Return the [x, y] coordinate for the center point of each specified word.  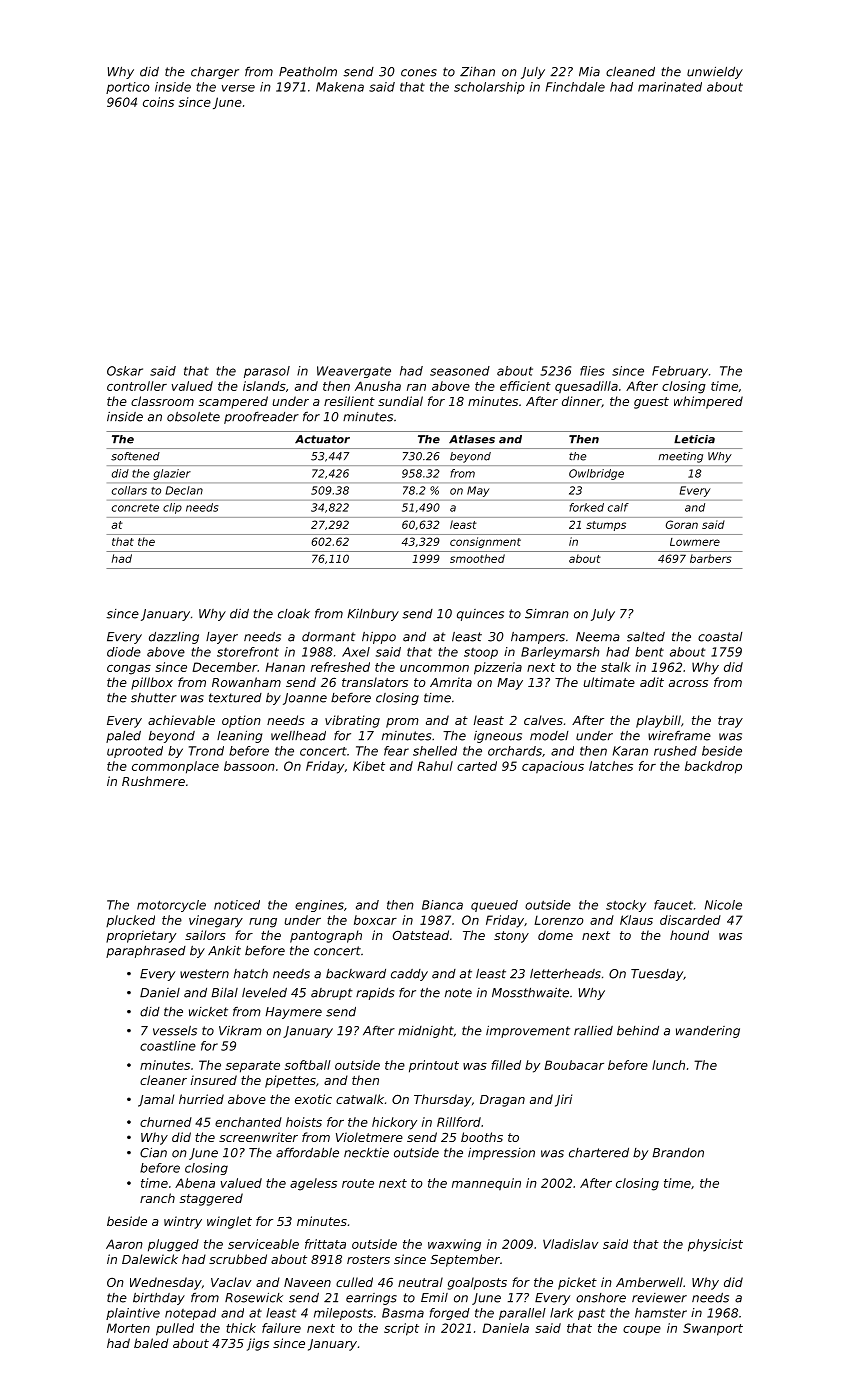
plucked [130, 921]
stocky [626, 906]
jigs [258, 1344]
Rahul [435, 766]
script [401, 1329]
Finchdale [575, 87]
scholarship [489, 88]
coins [158, 102]
